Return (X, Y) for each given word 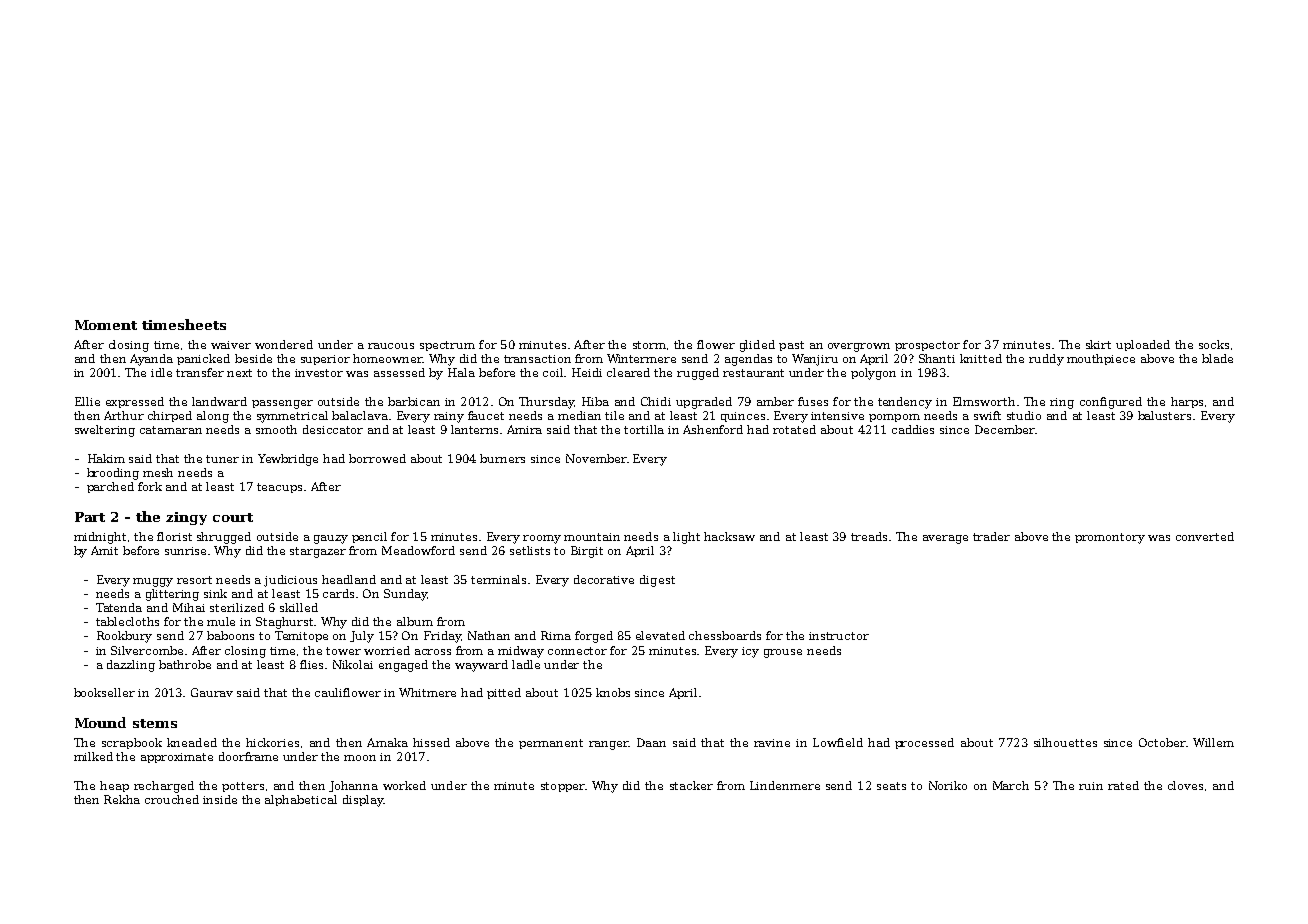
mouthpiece (1101, 359)
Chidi (656, 401)
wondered (284, 344)
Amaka (387, 742)
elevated (660, 635)
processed (924, 743)
